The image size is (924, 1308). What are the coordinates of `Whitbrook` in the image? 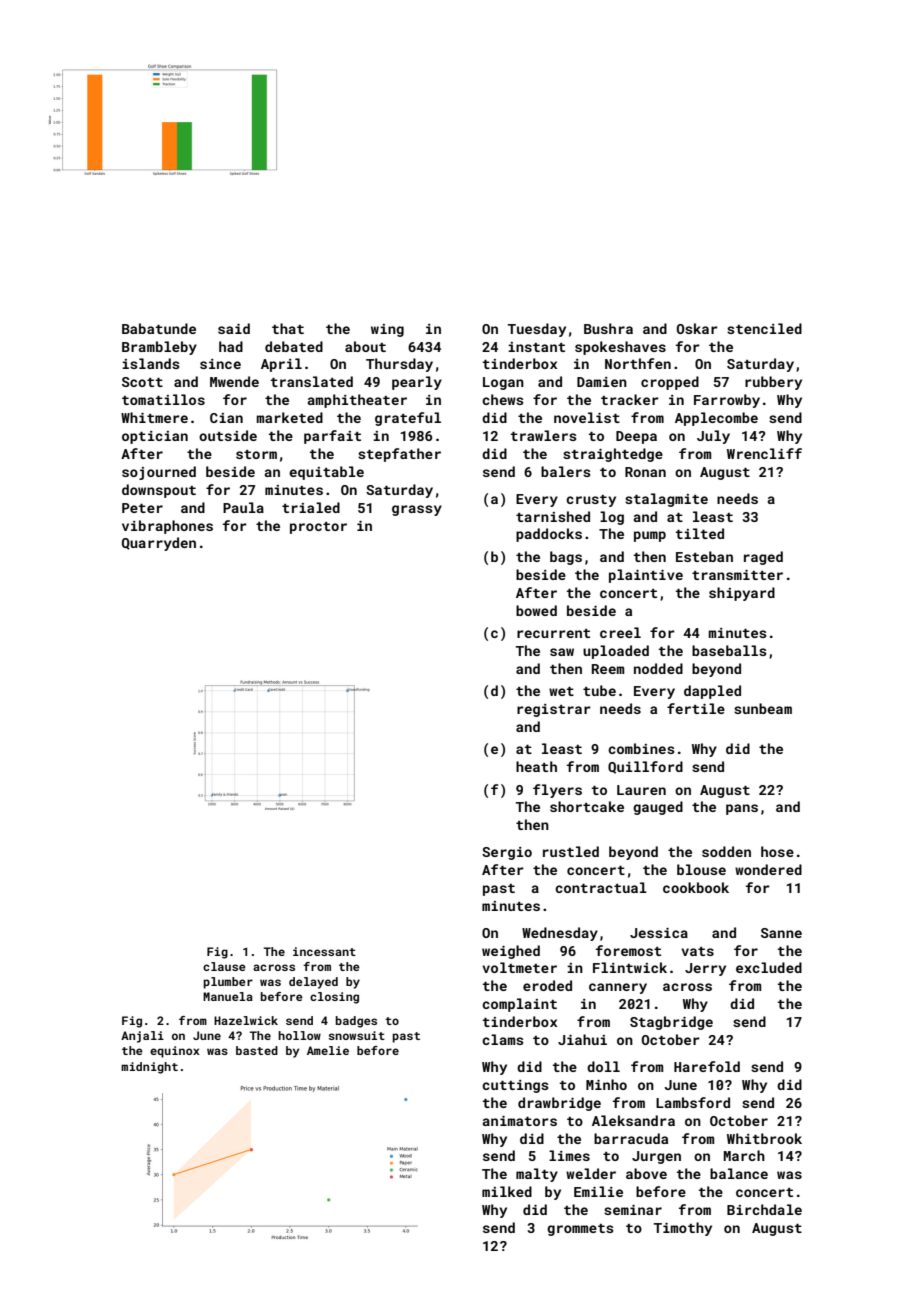 It's located at (764, 1138).
